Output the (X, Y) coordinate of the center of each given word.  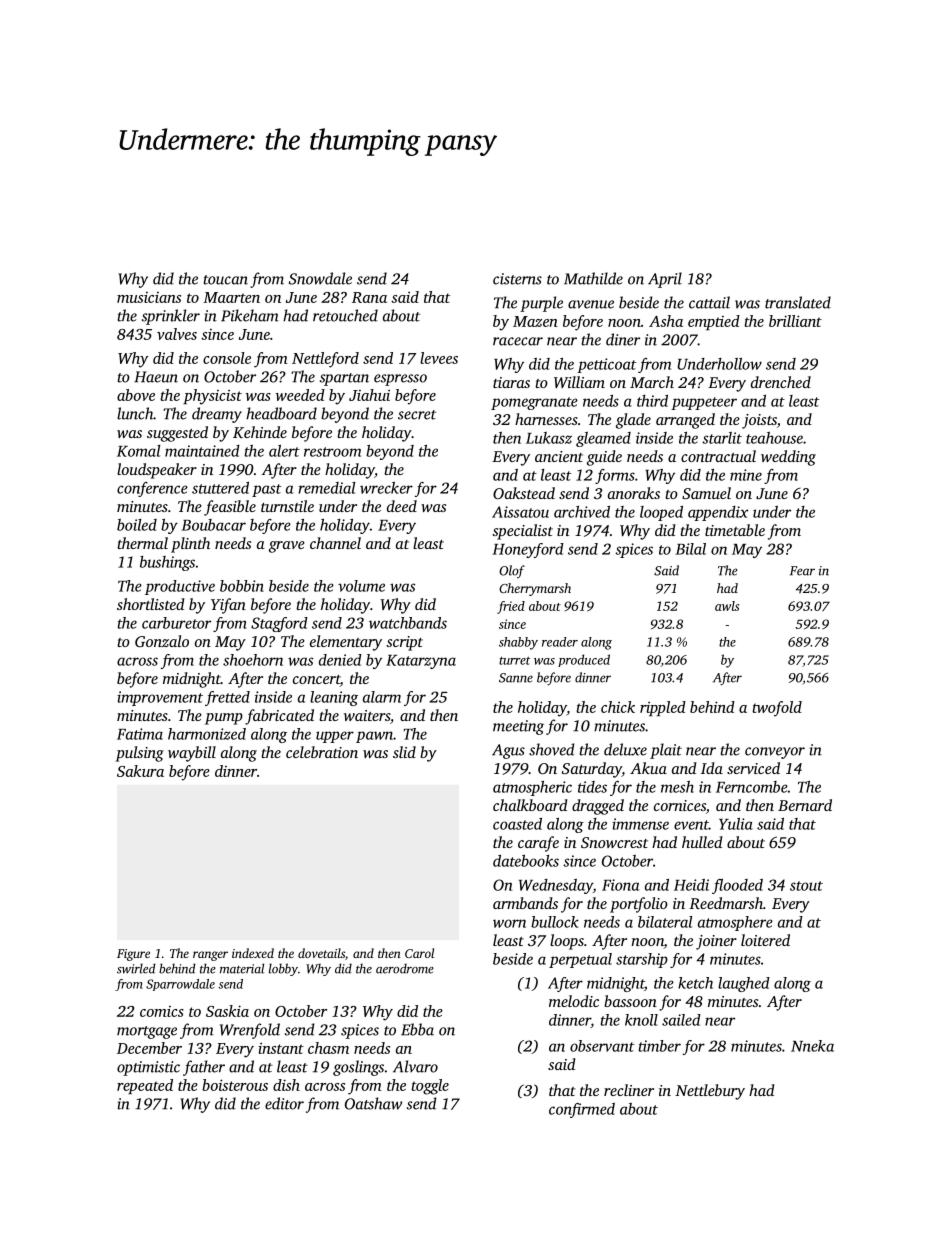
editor (284, 1103)
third (652, 401)
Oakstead (524, 493)
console (227, 358)
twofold (777, 709)
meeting (518, 727)
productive (180, 587)
